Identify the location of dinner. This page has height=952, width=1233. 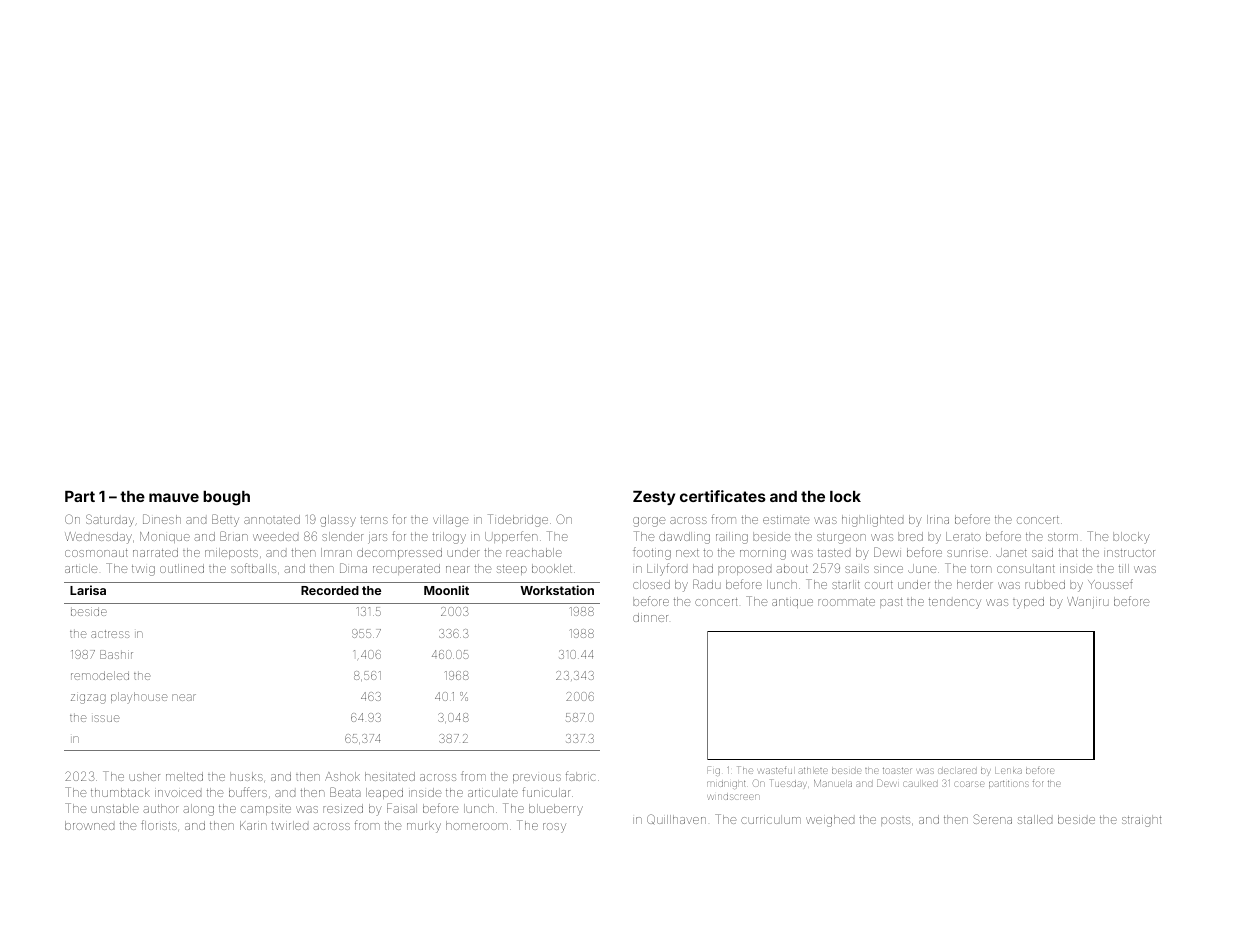
(650, 617).
